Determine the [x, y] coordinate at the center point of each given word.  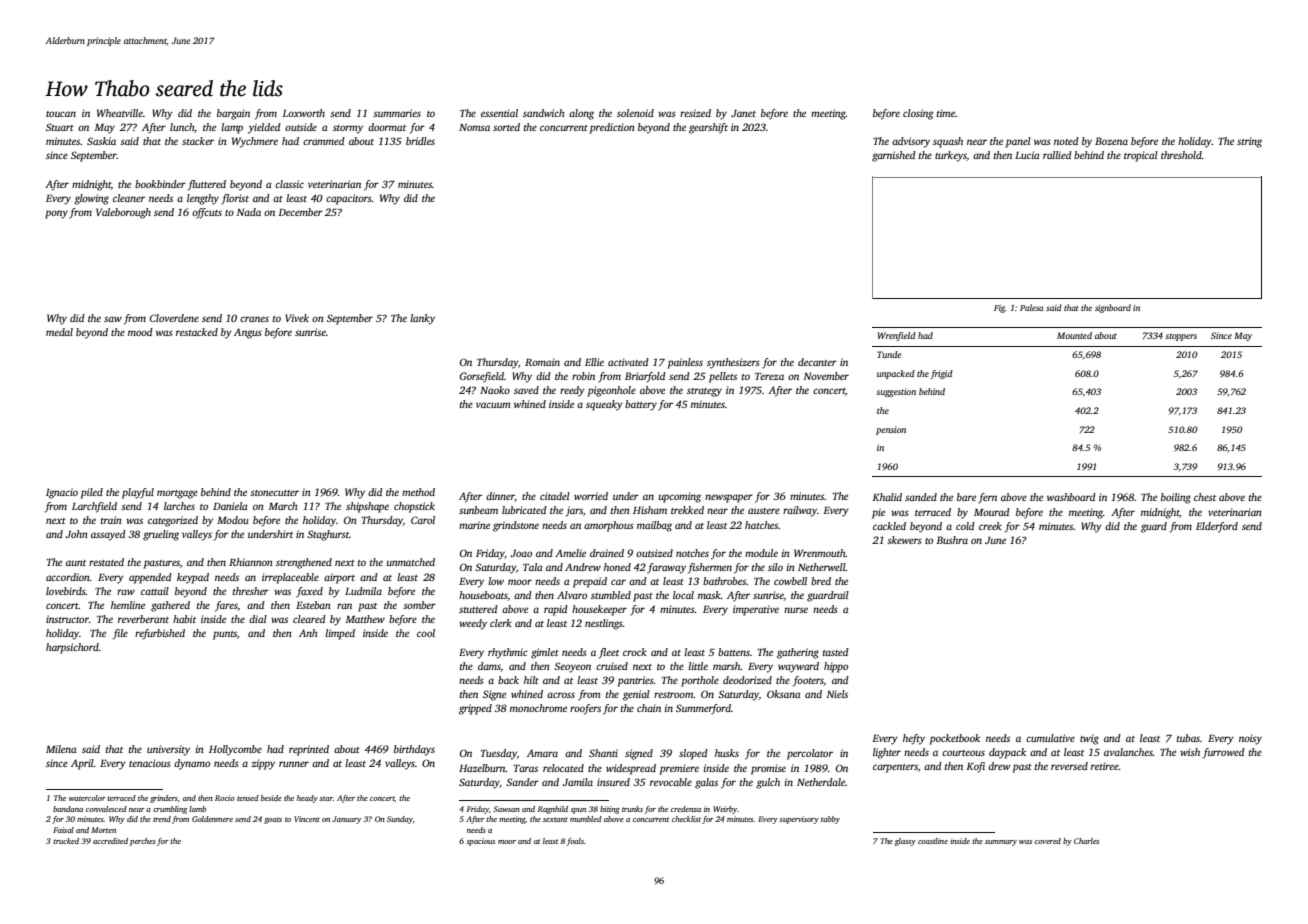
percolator [810, 754]
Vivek [297, 318]
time [946, 113]
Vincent [307, 819]
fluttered [207, 185]
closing [918, 114]
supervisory [799, 820]
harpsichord [72, 648]
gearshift [708, 128]
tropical [1141, 156]
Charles [1086, 841]
